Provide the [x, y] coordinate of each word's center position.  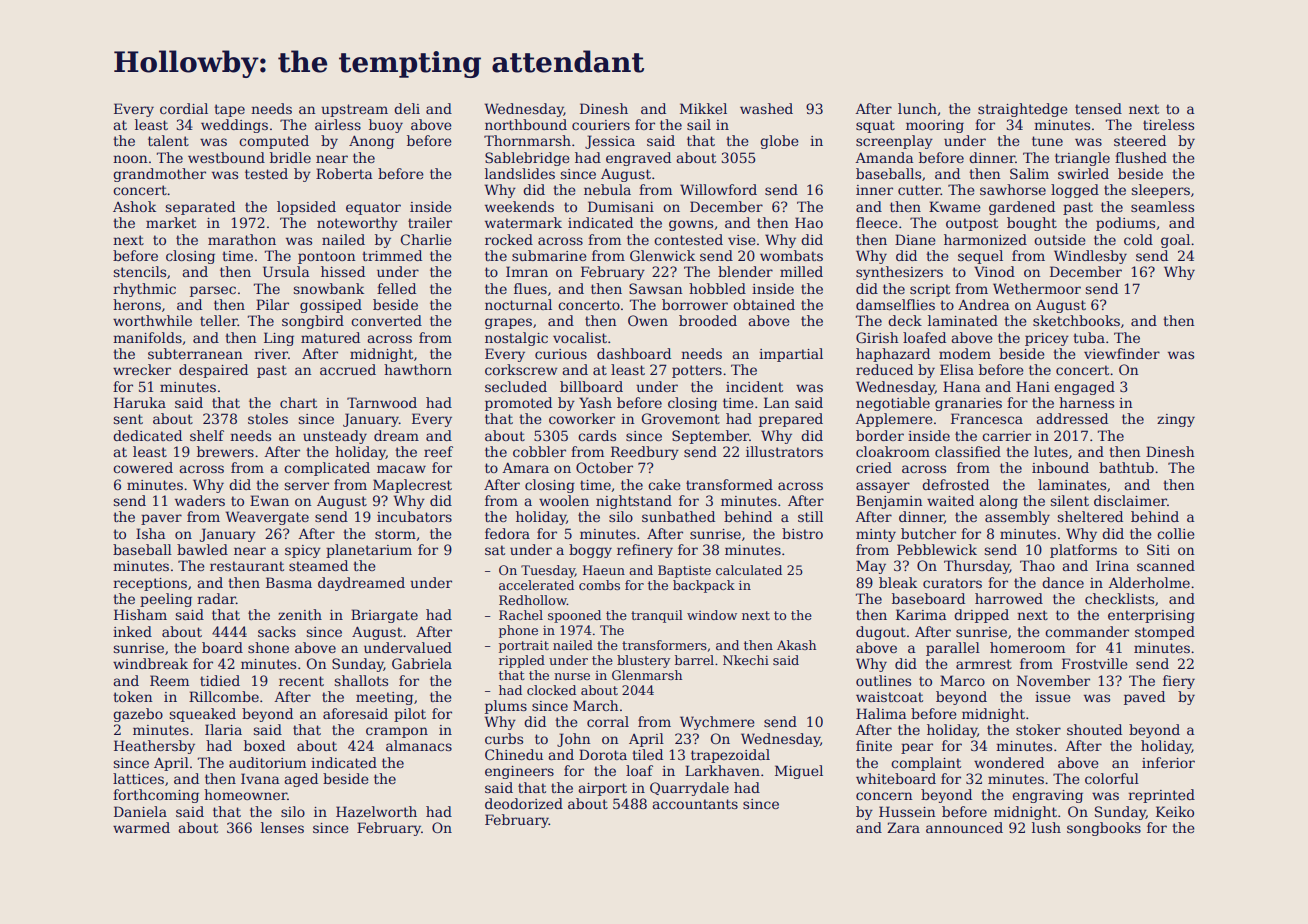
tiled [647, 754]
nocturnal [518, 304]
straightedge [1023, 110]
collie [1176, 533]
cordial [184, 108]
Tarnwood [382, 402]
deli [407, 108]
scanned [1166, 565]
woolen [564, 500]
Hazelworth [376, 811]
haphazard [893, 355]
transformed [729, 484]
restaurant [247, 566]
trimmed [392, 255]
